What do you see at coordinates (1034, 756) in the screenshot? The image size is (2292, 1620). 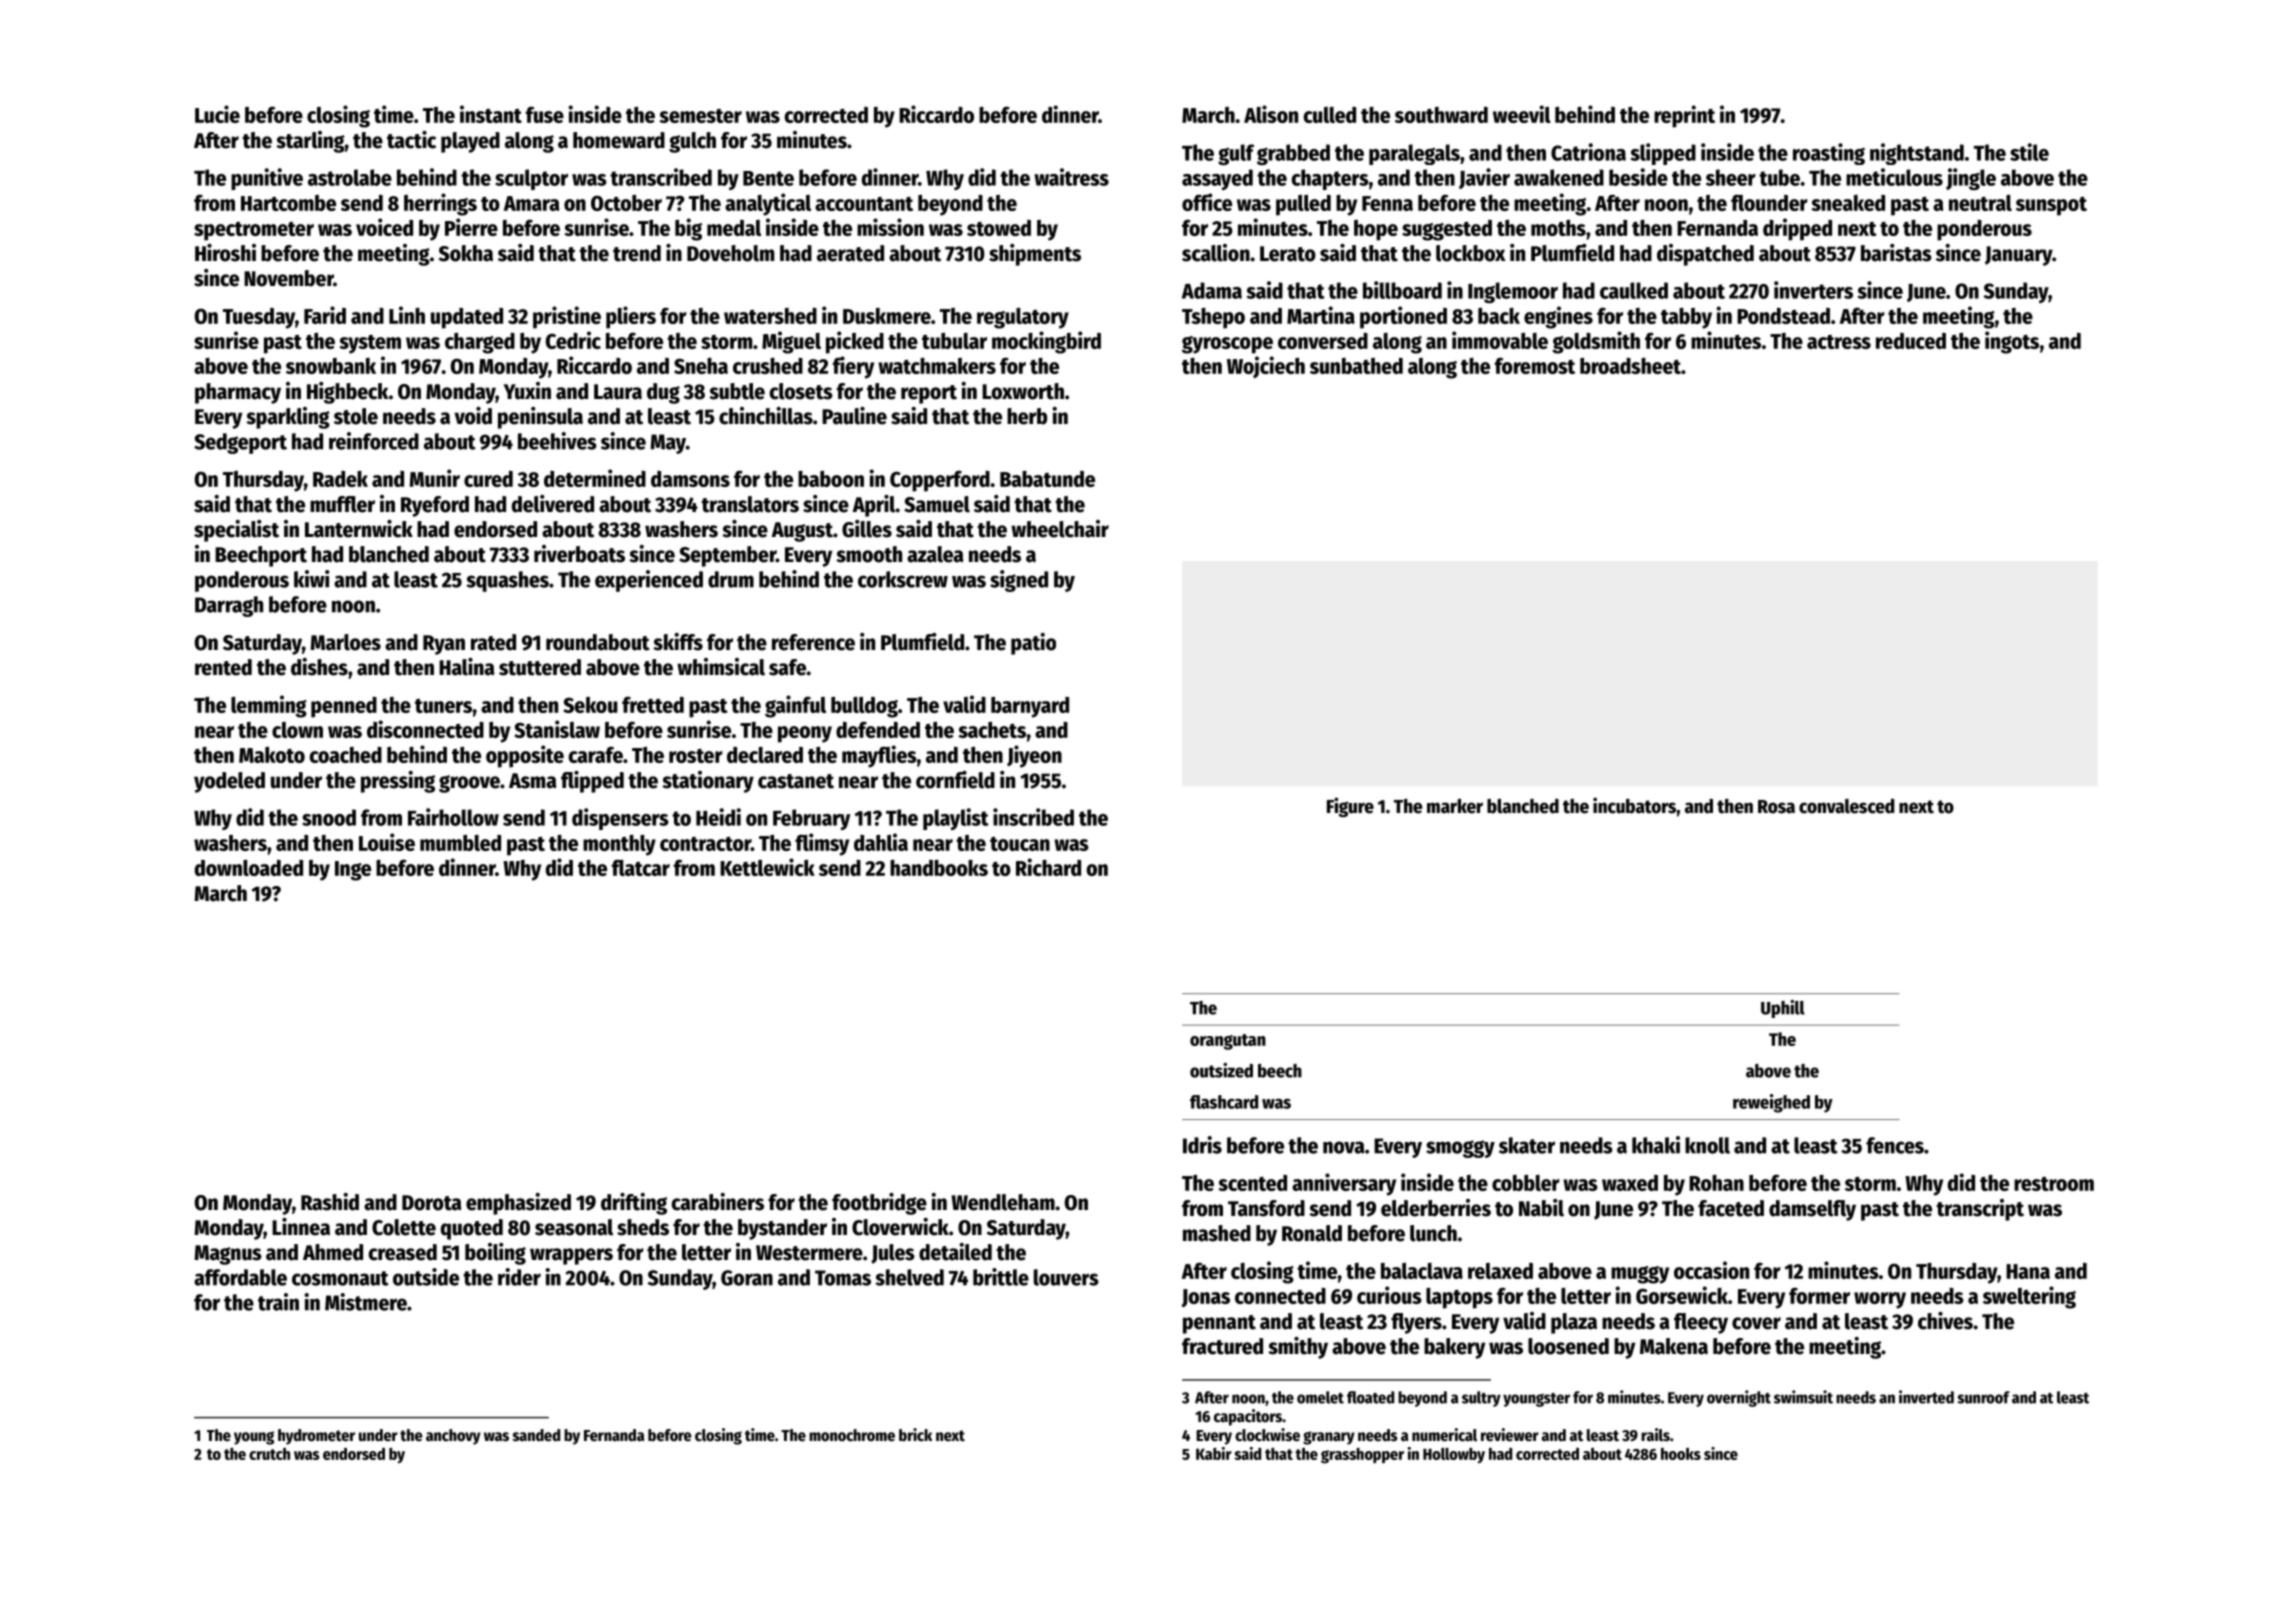 I see `Jiyeon` at bounding box center [1034, 756].
